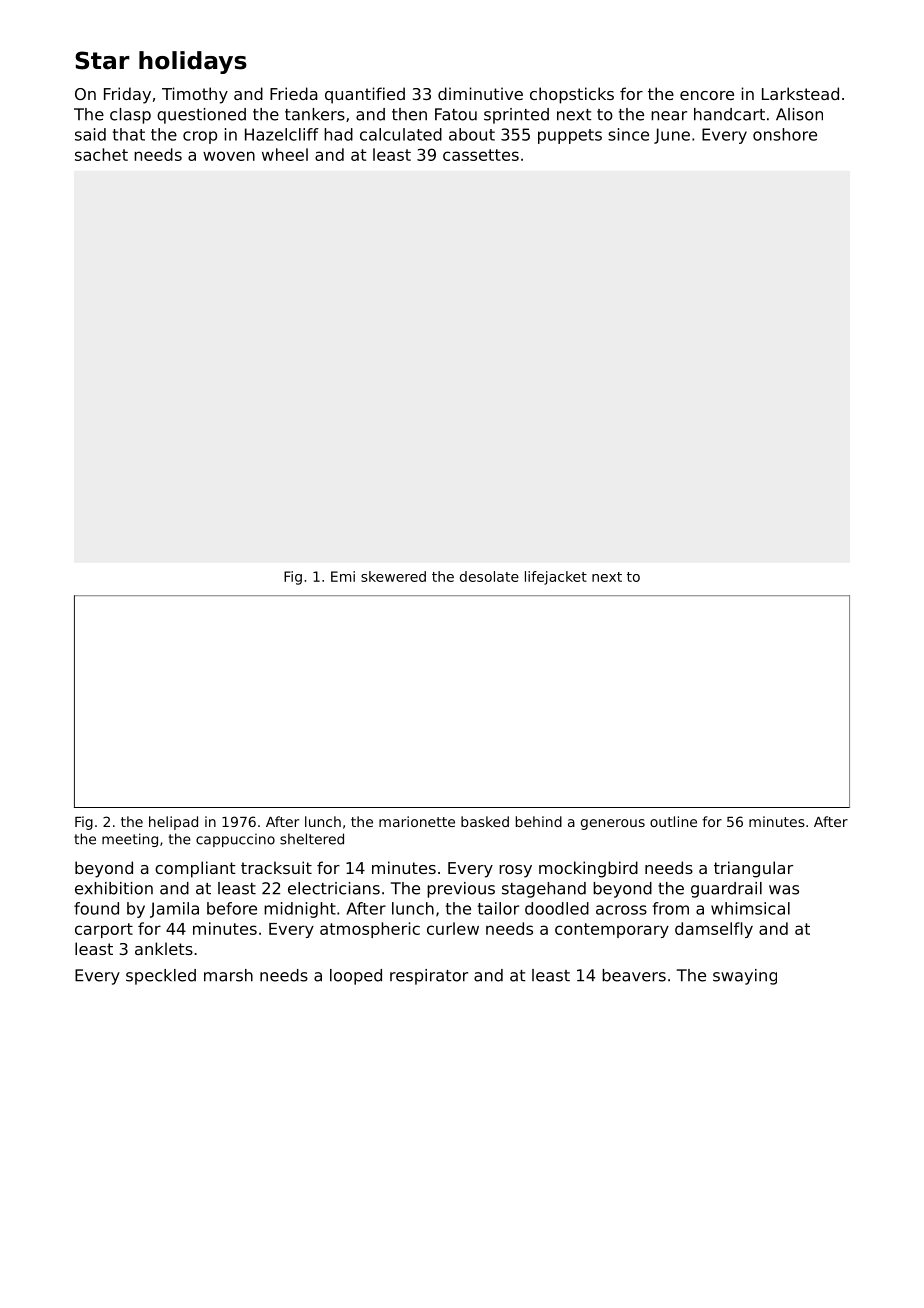 This screenshot has width=924, height=1308. Describe the element at coordinates (489, 576) in the screenshot. I see `desolate` at that location.
